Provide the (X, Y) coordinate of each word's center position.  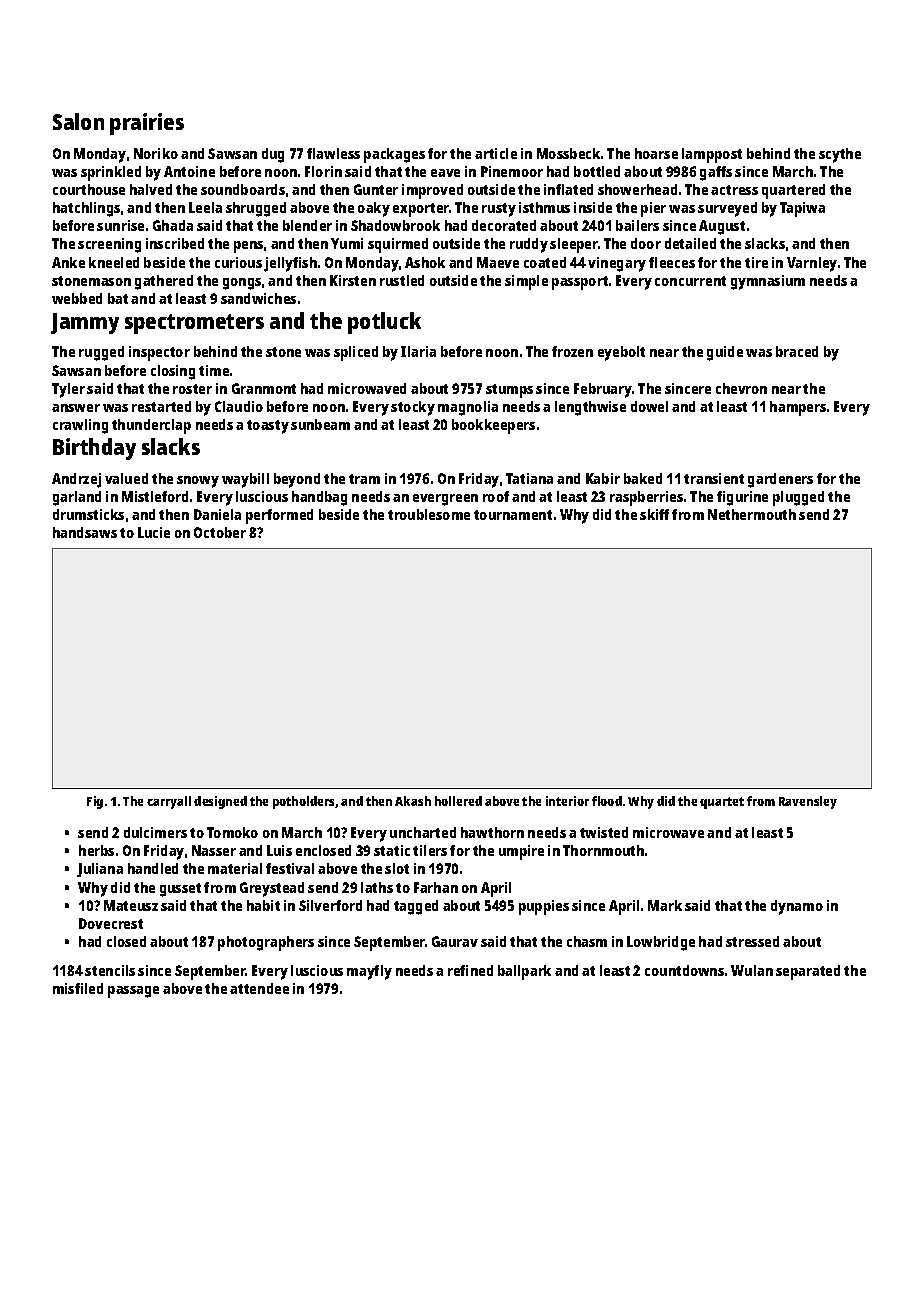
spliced (356, 353)
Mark (665, 905)
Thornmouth (603, 850)
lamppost (712, 155)
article (496, 153)
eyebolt (621, 353)
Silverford (330, 905)
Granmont (264, 388)
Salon (78, 121)
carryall (169, 802)
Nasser (214, 850)
